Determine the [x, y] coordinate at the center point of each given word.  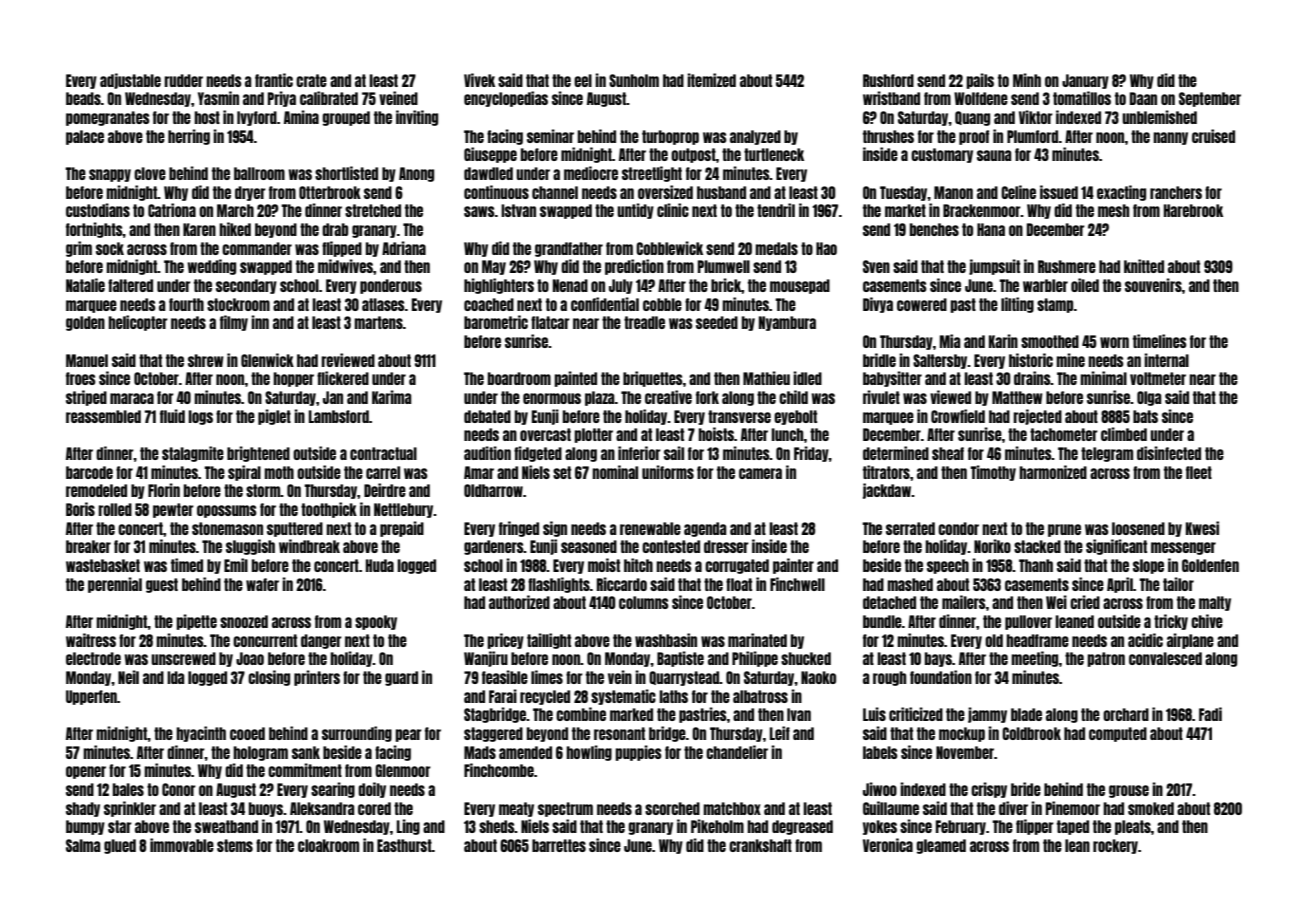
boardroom [519, 378]
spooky [376, 622]
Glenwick [267, 360]
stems [235, 845]
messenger [1183, 548]
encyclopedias [506, 99]
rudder [183, 80]
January [1085, 81]
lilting [1017, 305]
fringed [519, 529]
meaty [516, 809]
